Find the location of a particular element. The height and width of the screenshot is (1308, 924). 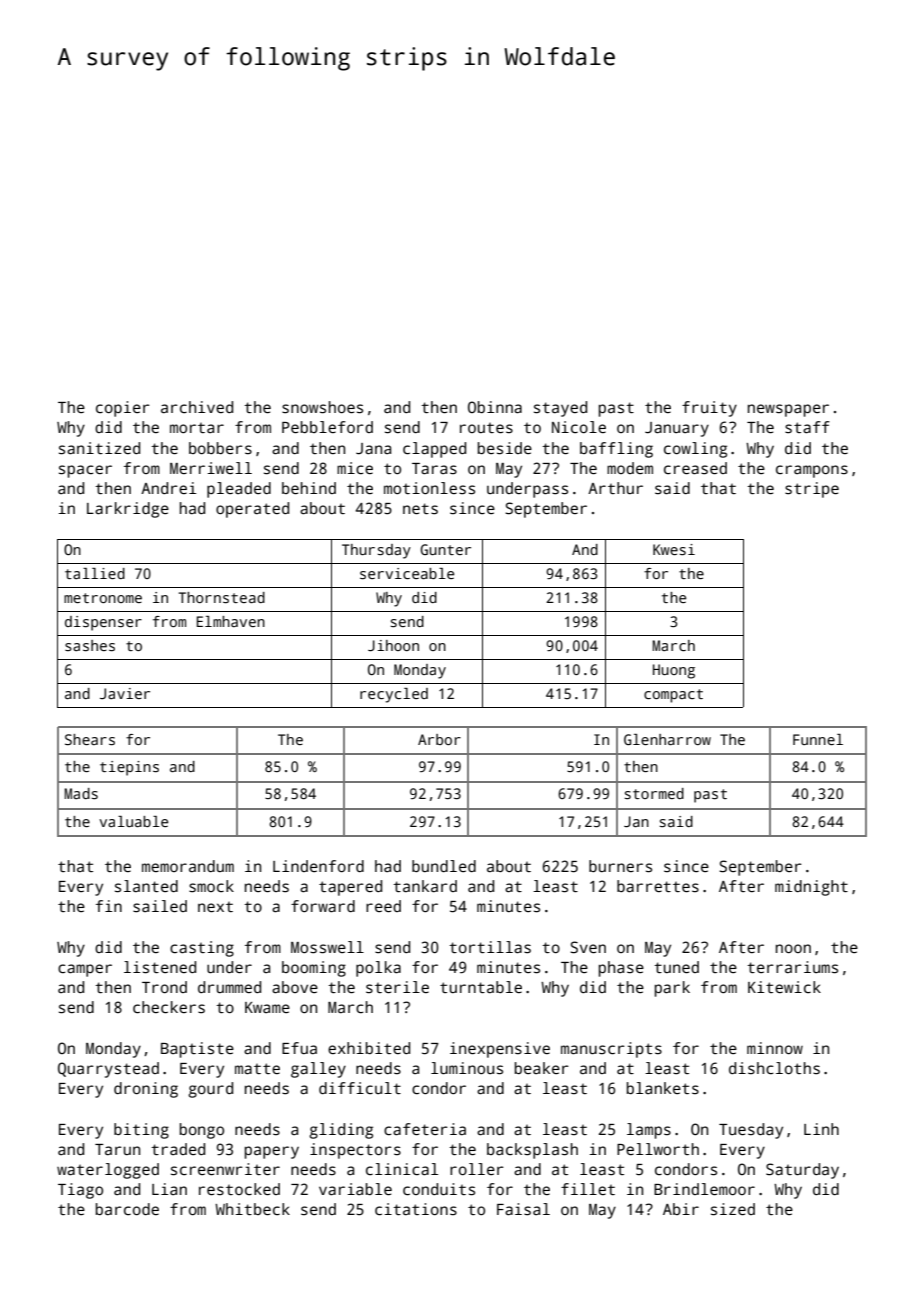

newspaper is located at coordinates (788, 410).
